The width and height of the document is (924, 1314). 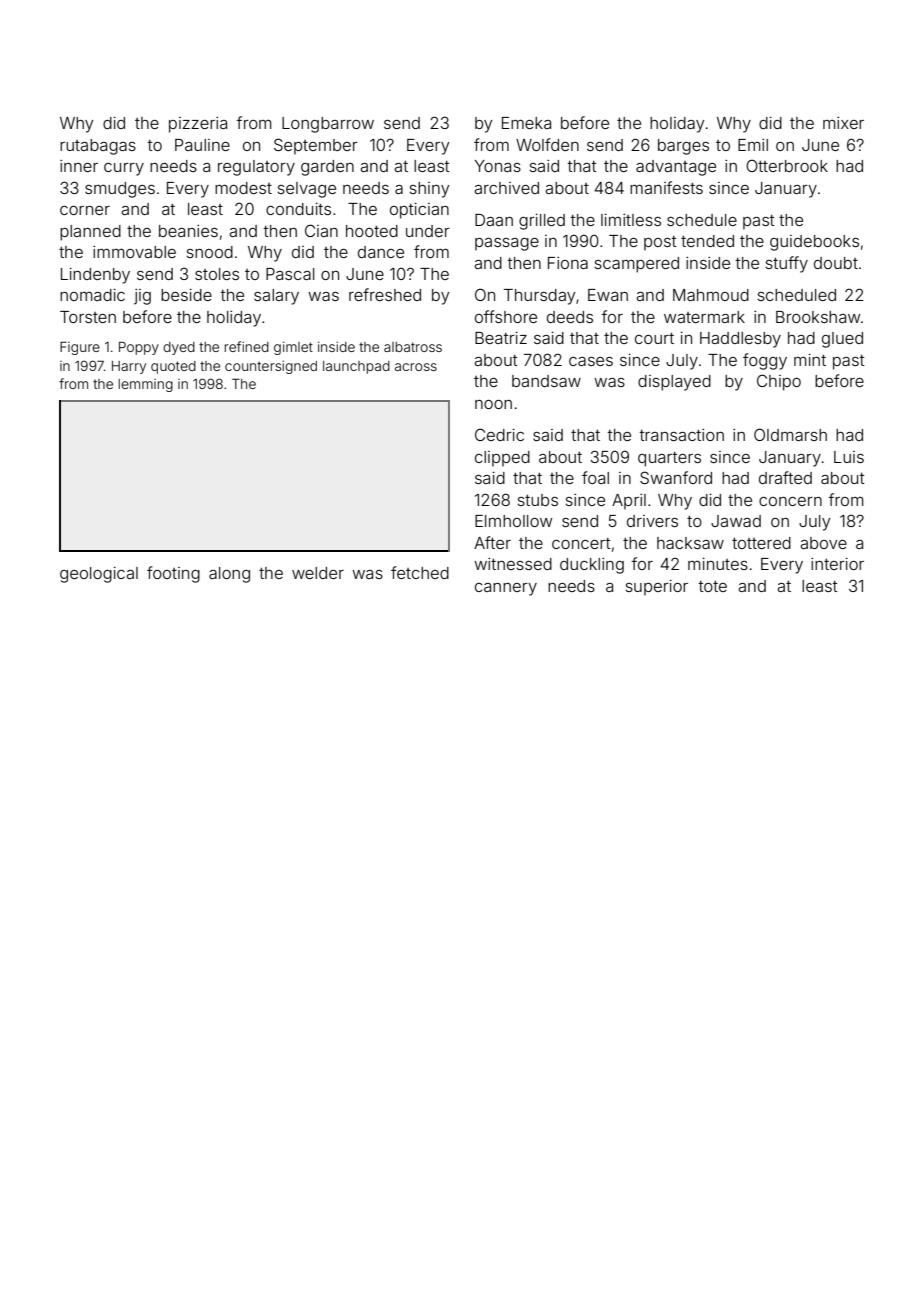 What do you see at coordinates (818, 317) in the document?
I see `Brookshaw` at bounding box center [818, 317].
